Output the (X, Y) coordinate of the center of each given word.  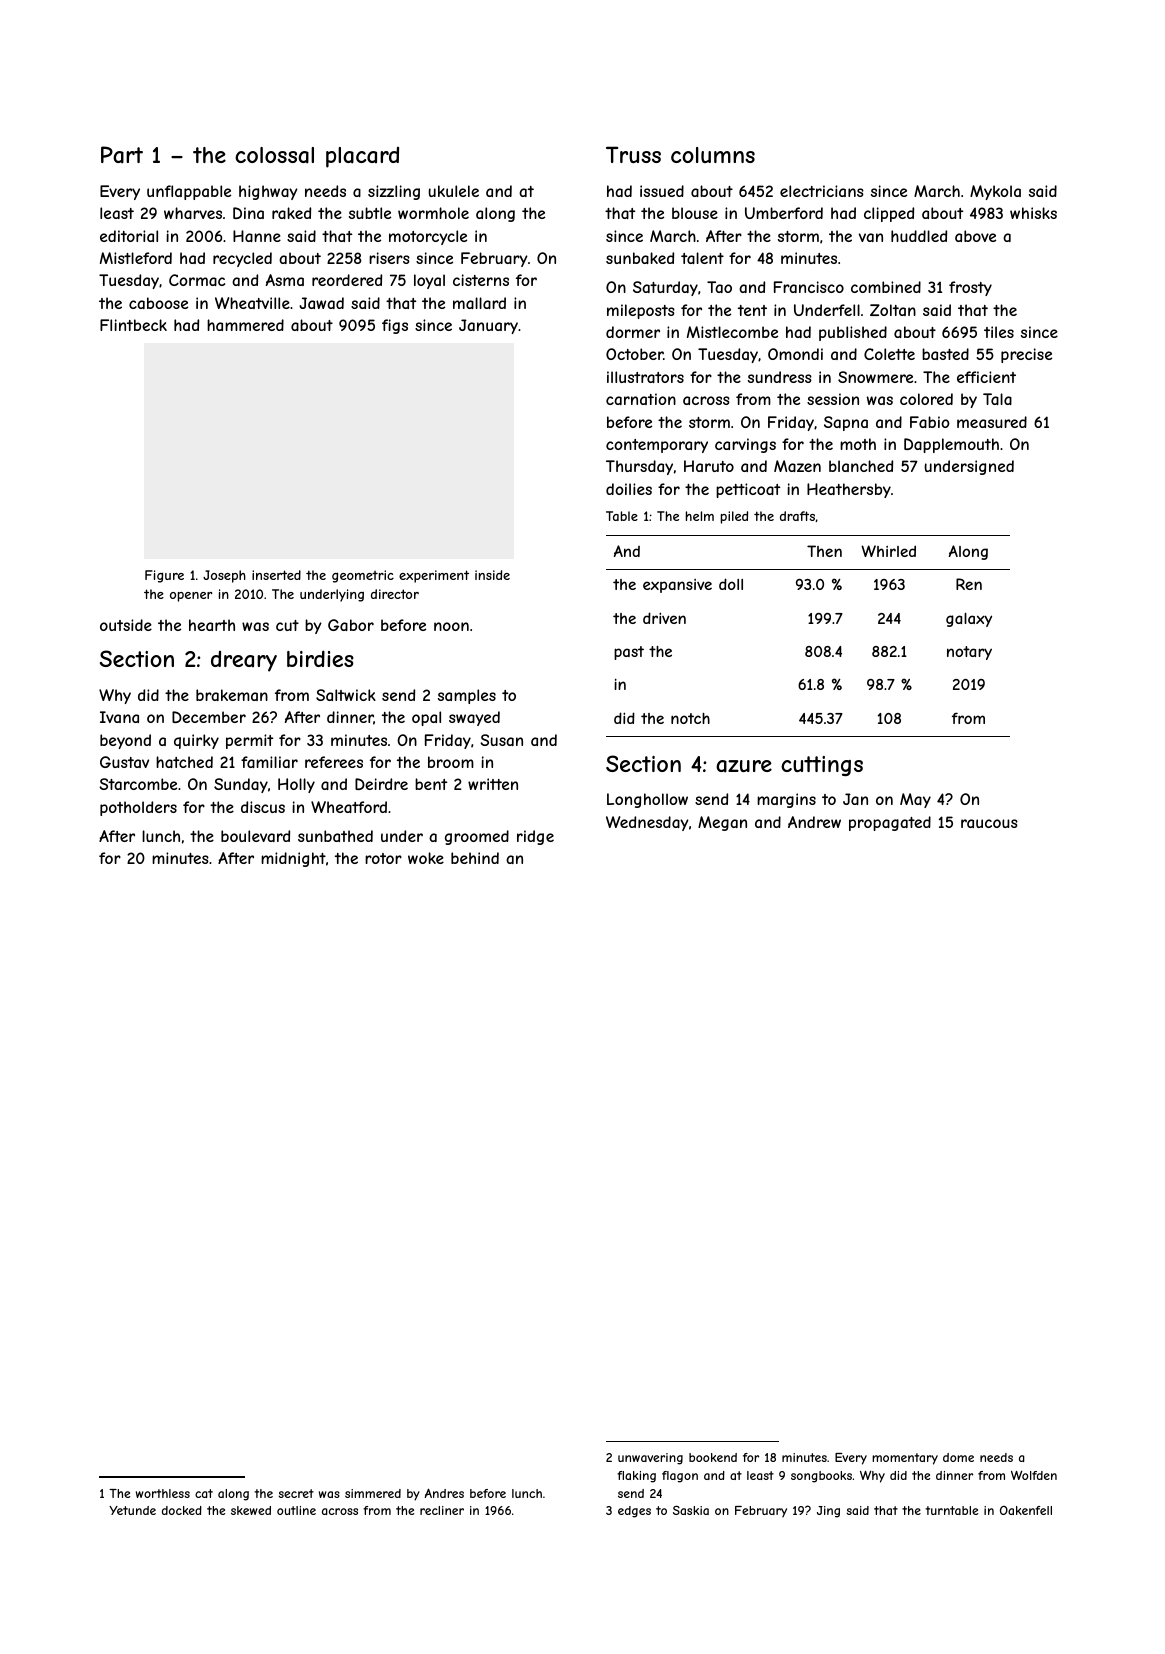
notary (969, 653)
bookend (713, 1457)
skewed (251, 1510)
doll (731, 584)
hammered (245, 325)
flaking (636, 1477)
